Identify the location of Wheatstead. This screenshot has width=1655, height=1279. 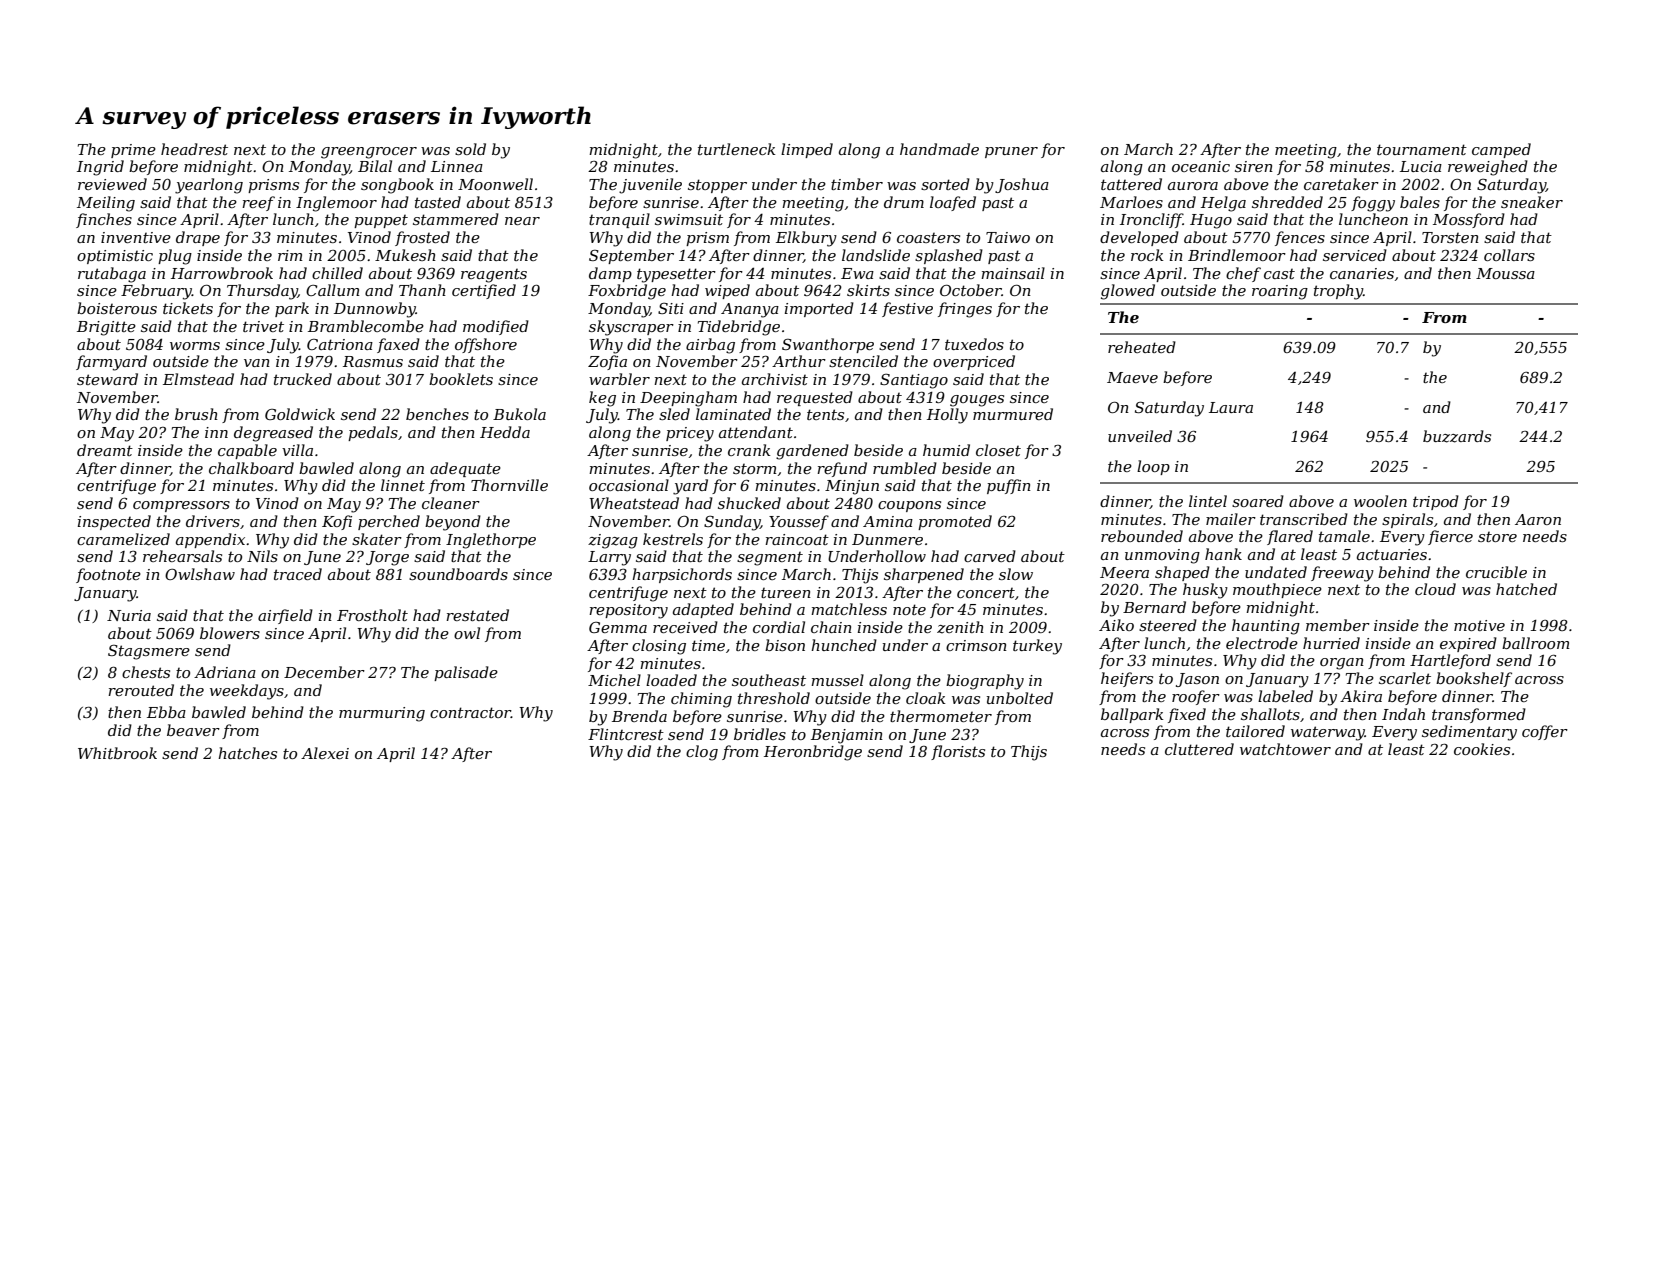
(634, 503).
